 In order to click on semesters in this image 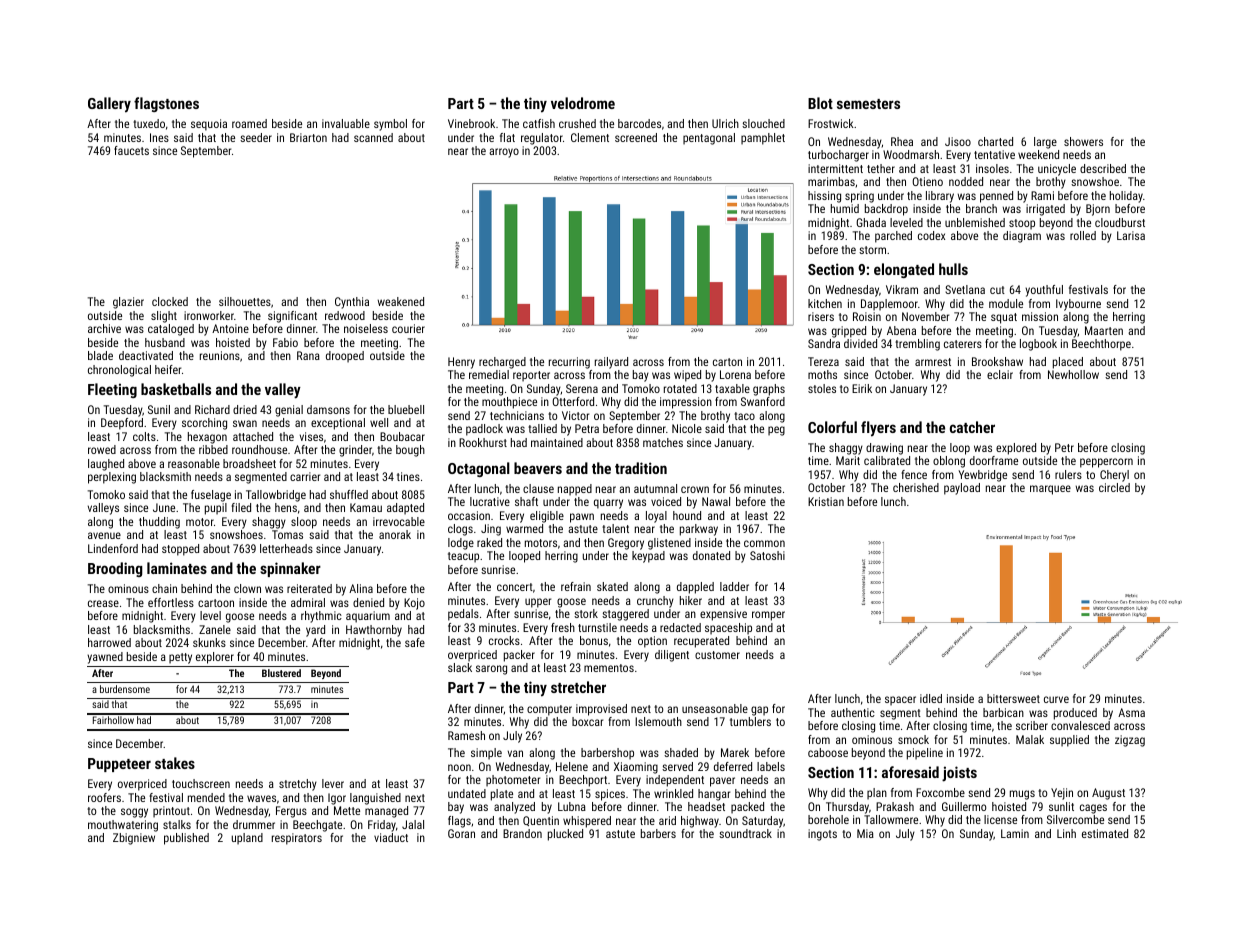, I will do `click(868, 104)`.
